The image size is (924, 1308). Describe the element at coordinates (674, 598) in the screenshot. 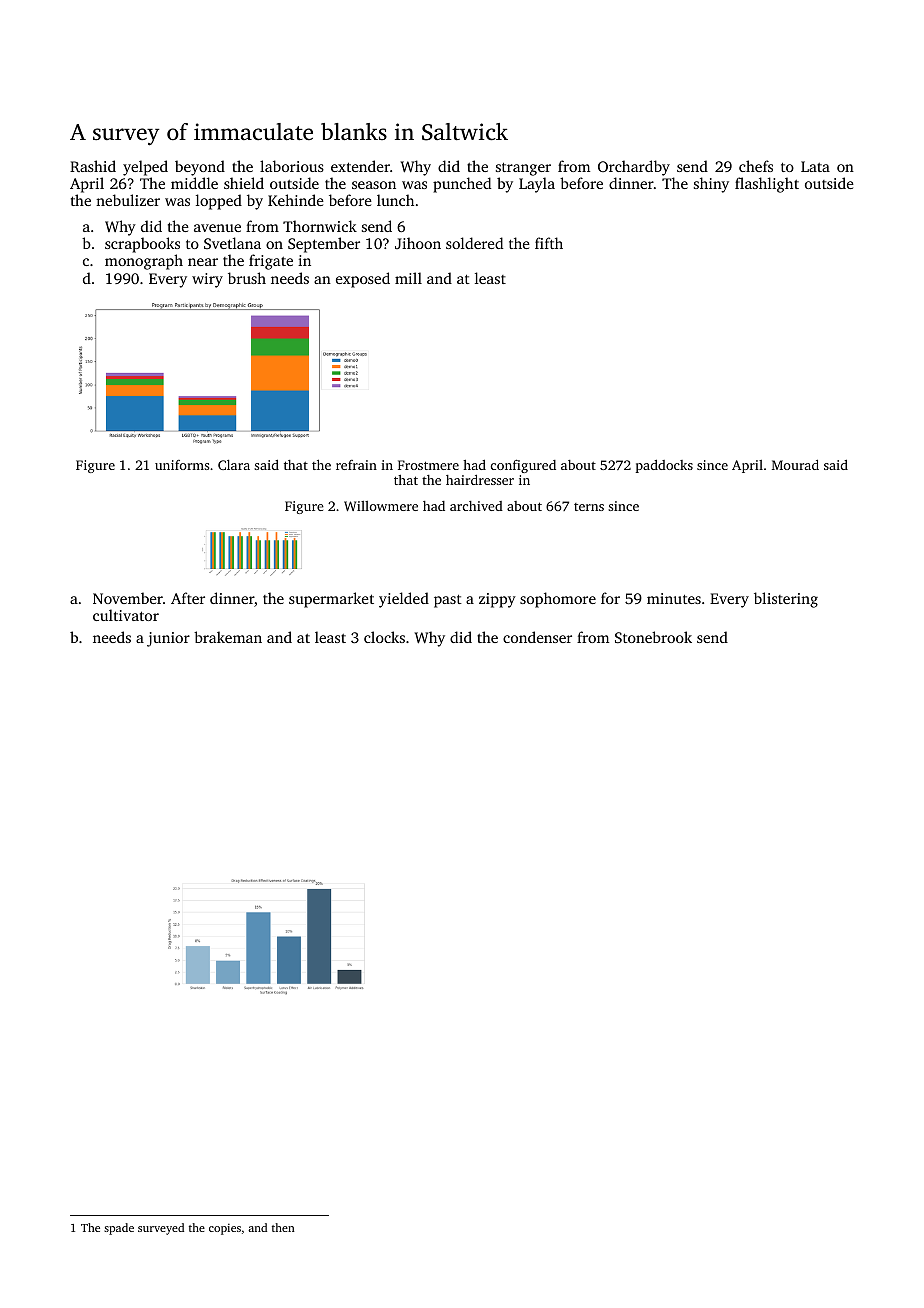

I see `minutes` at that location.
